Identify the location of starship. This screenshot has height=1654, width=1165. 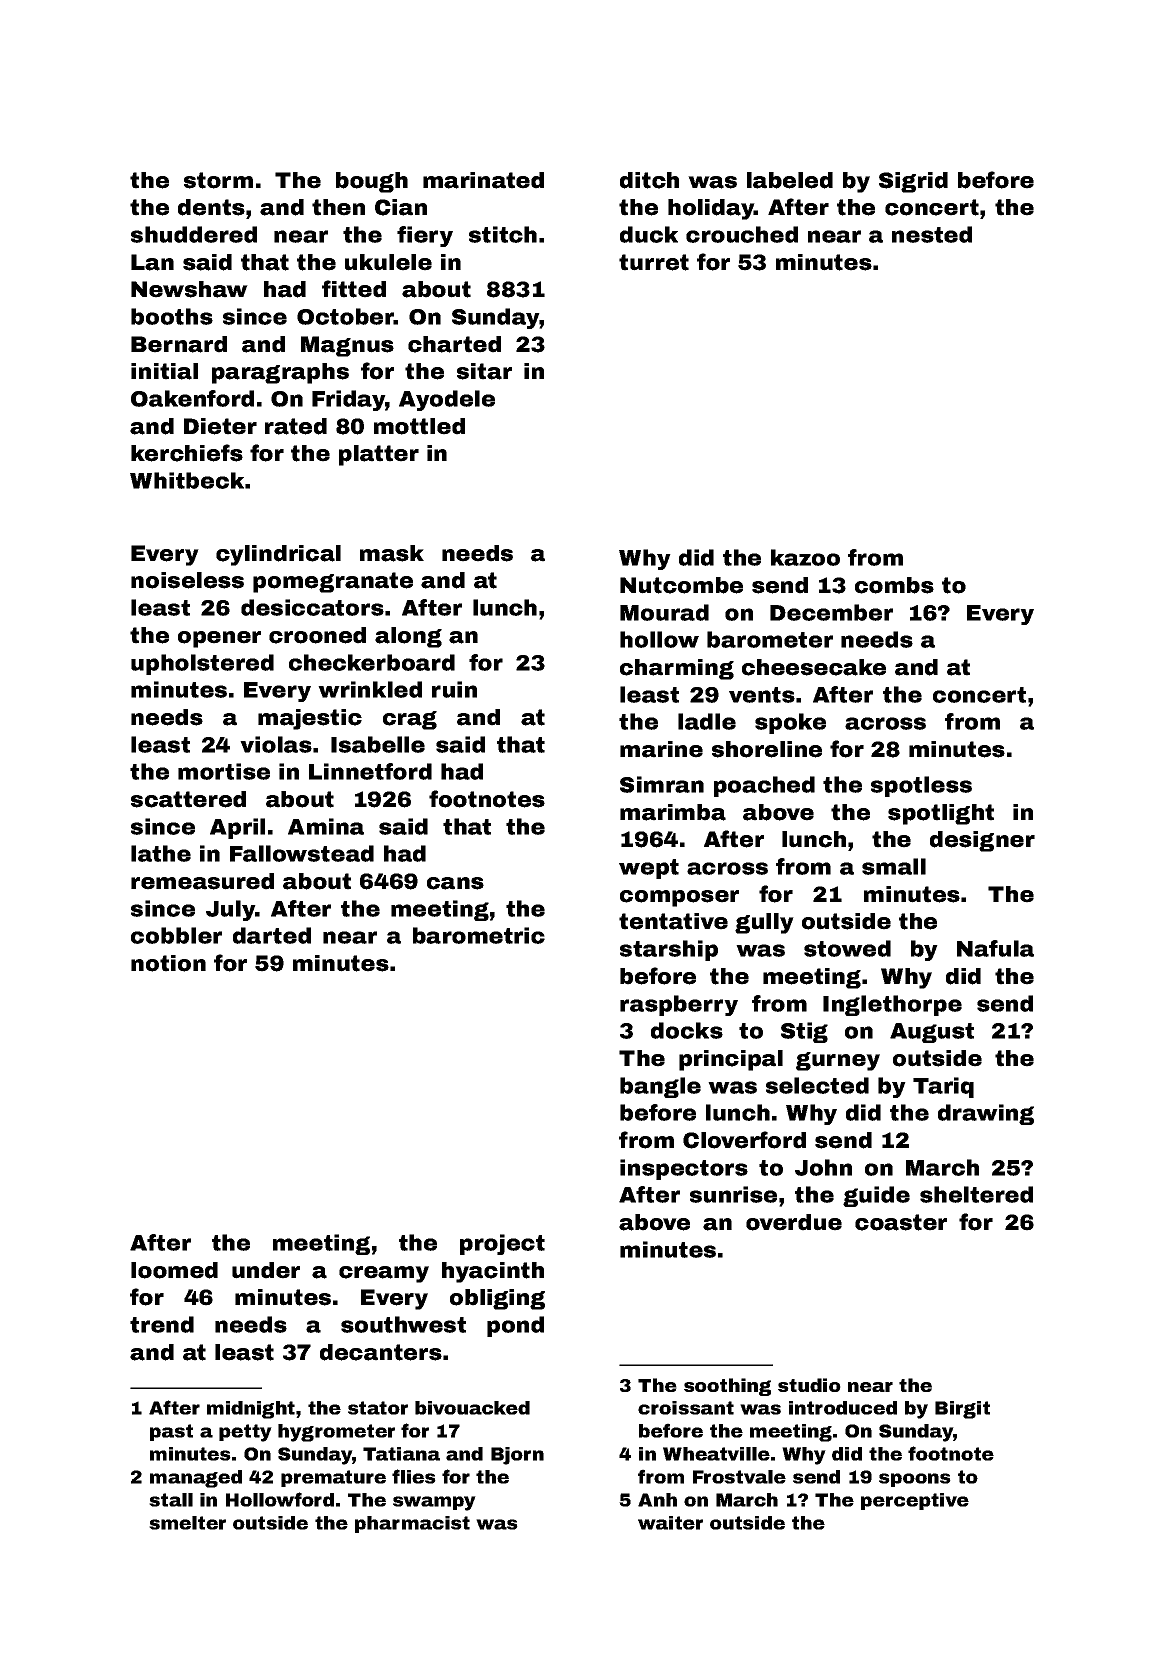
(669, 950).
